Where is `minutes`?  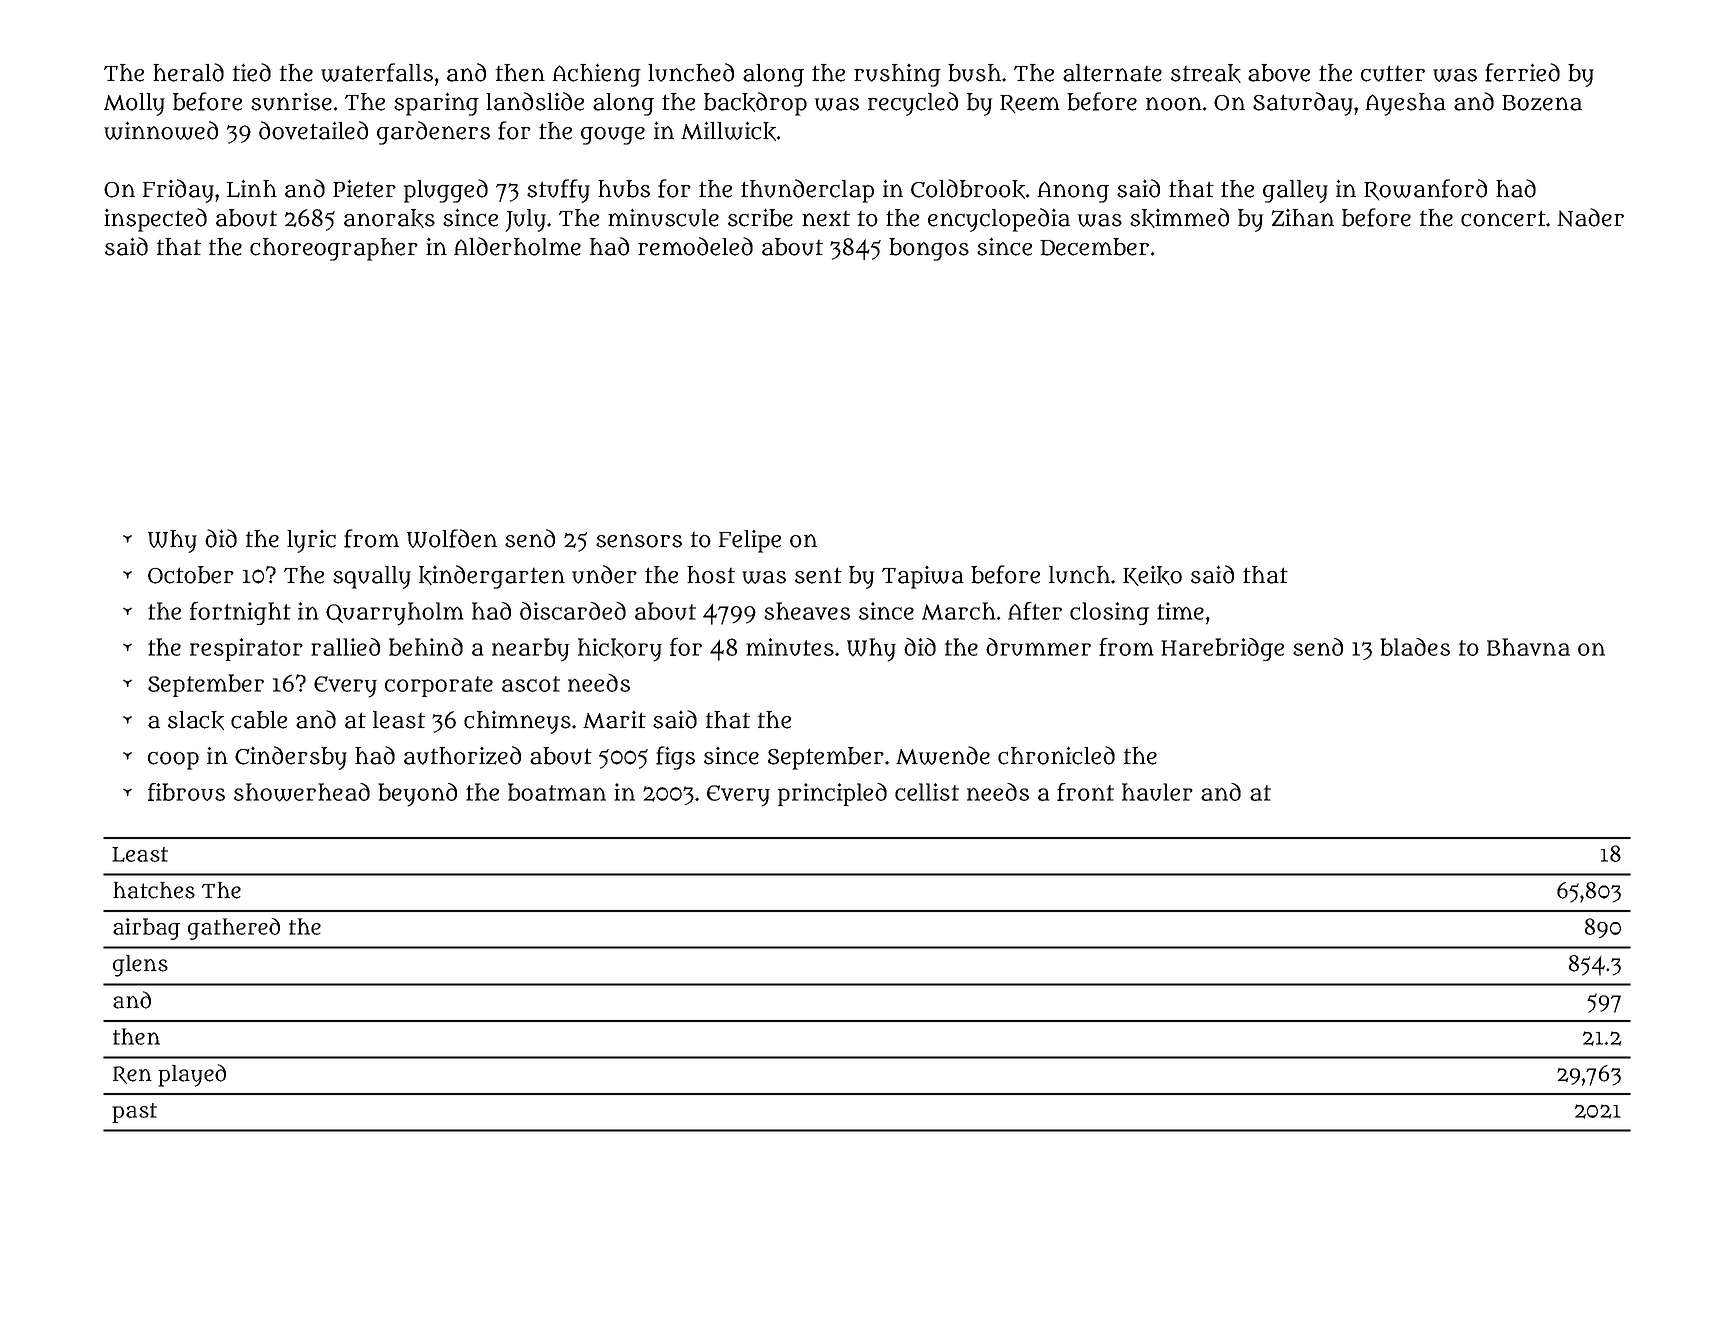 minutes is located at coordinates (790, 647).
